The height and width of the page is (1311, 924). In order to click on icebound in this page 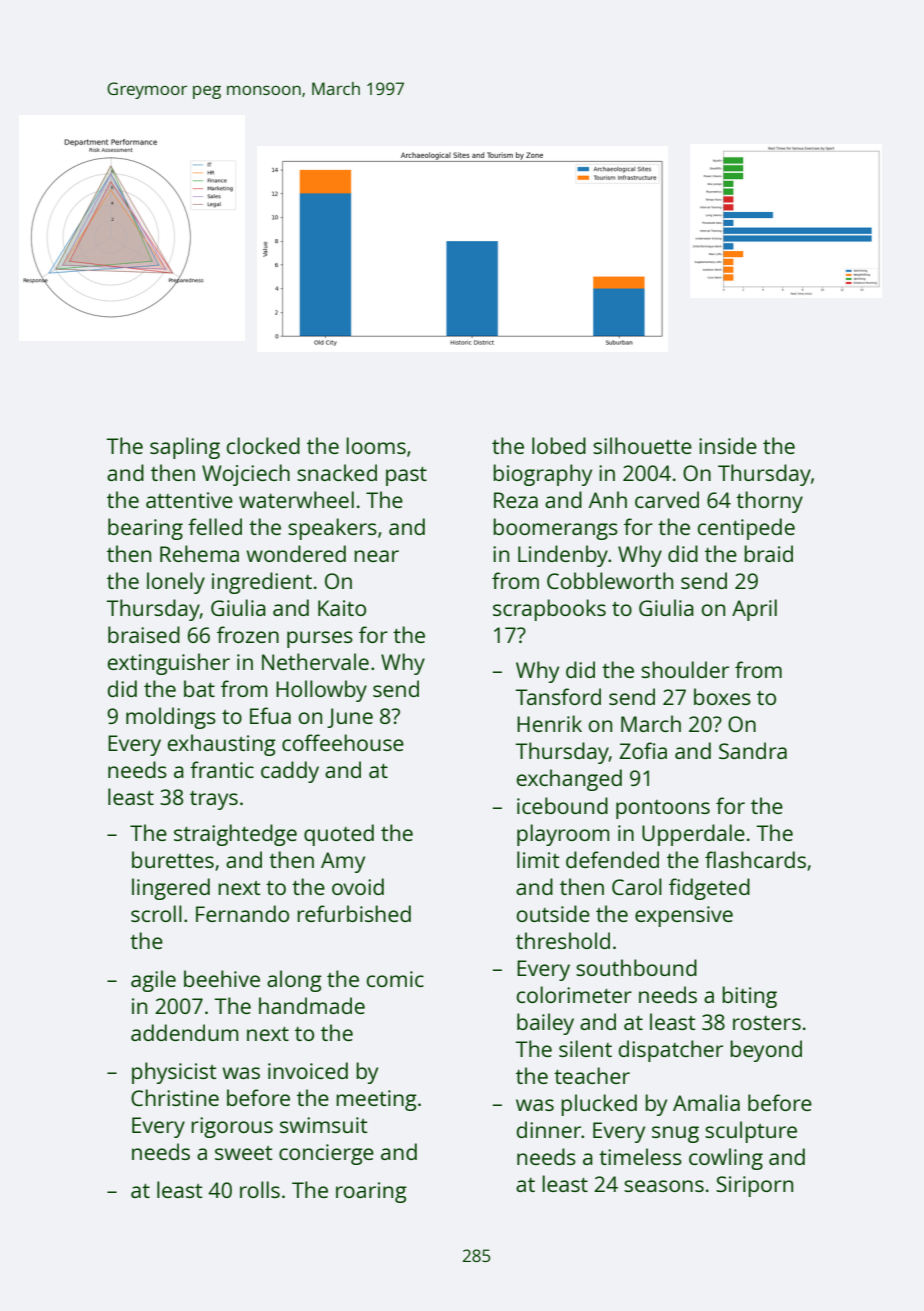, I will do `click(562, 805)`.
